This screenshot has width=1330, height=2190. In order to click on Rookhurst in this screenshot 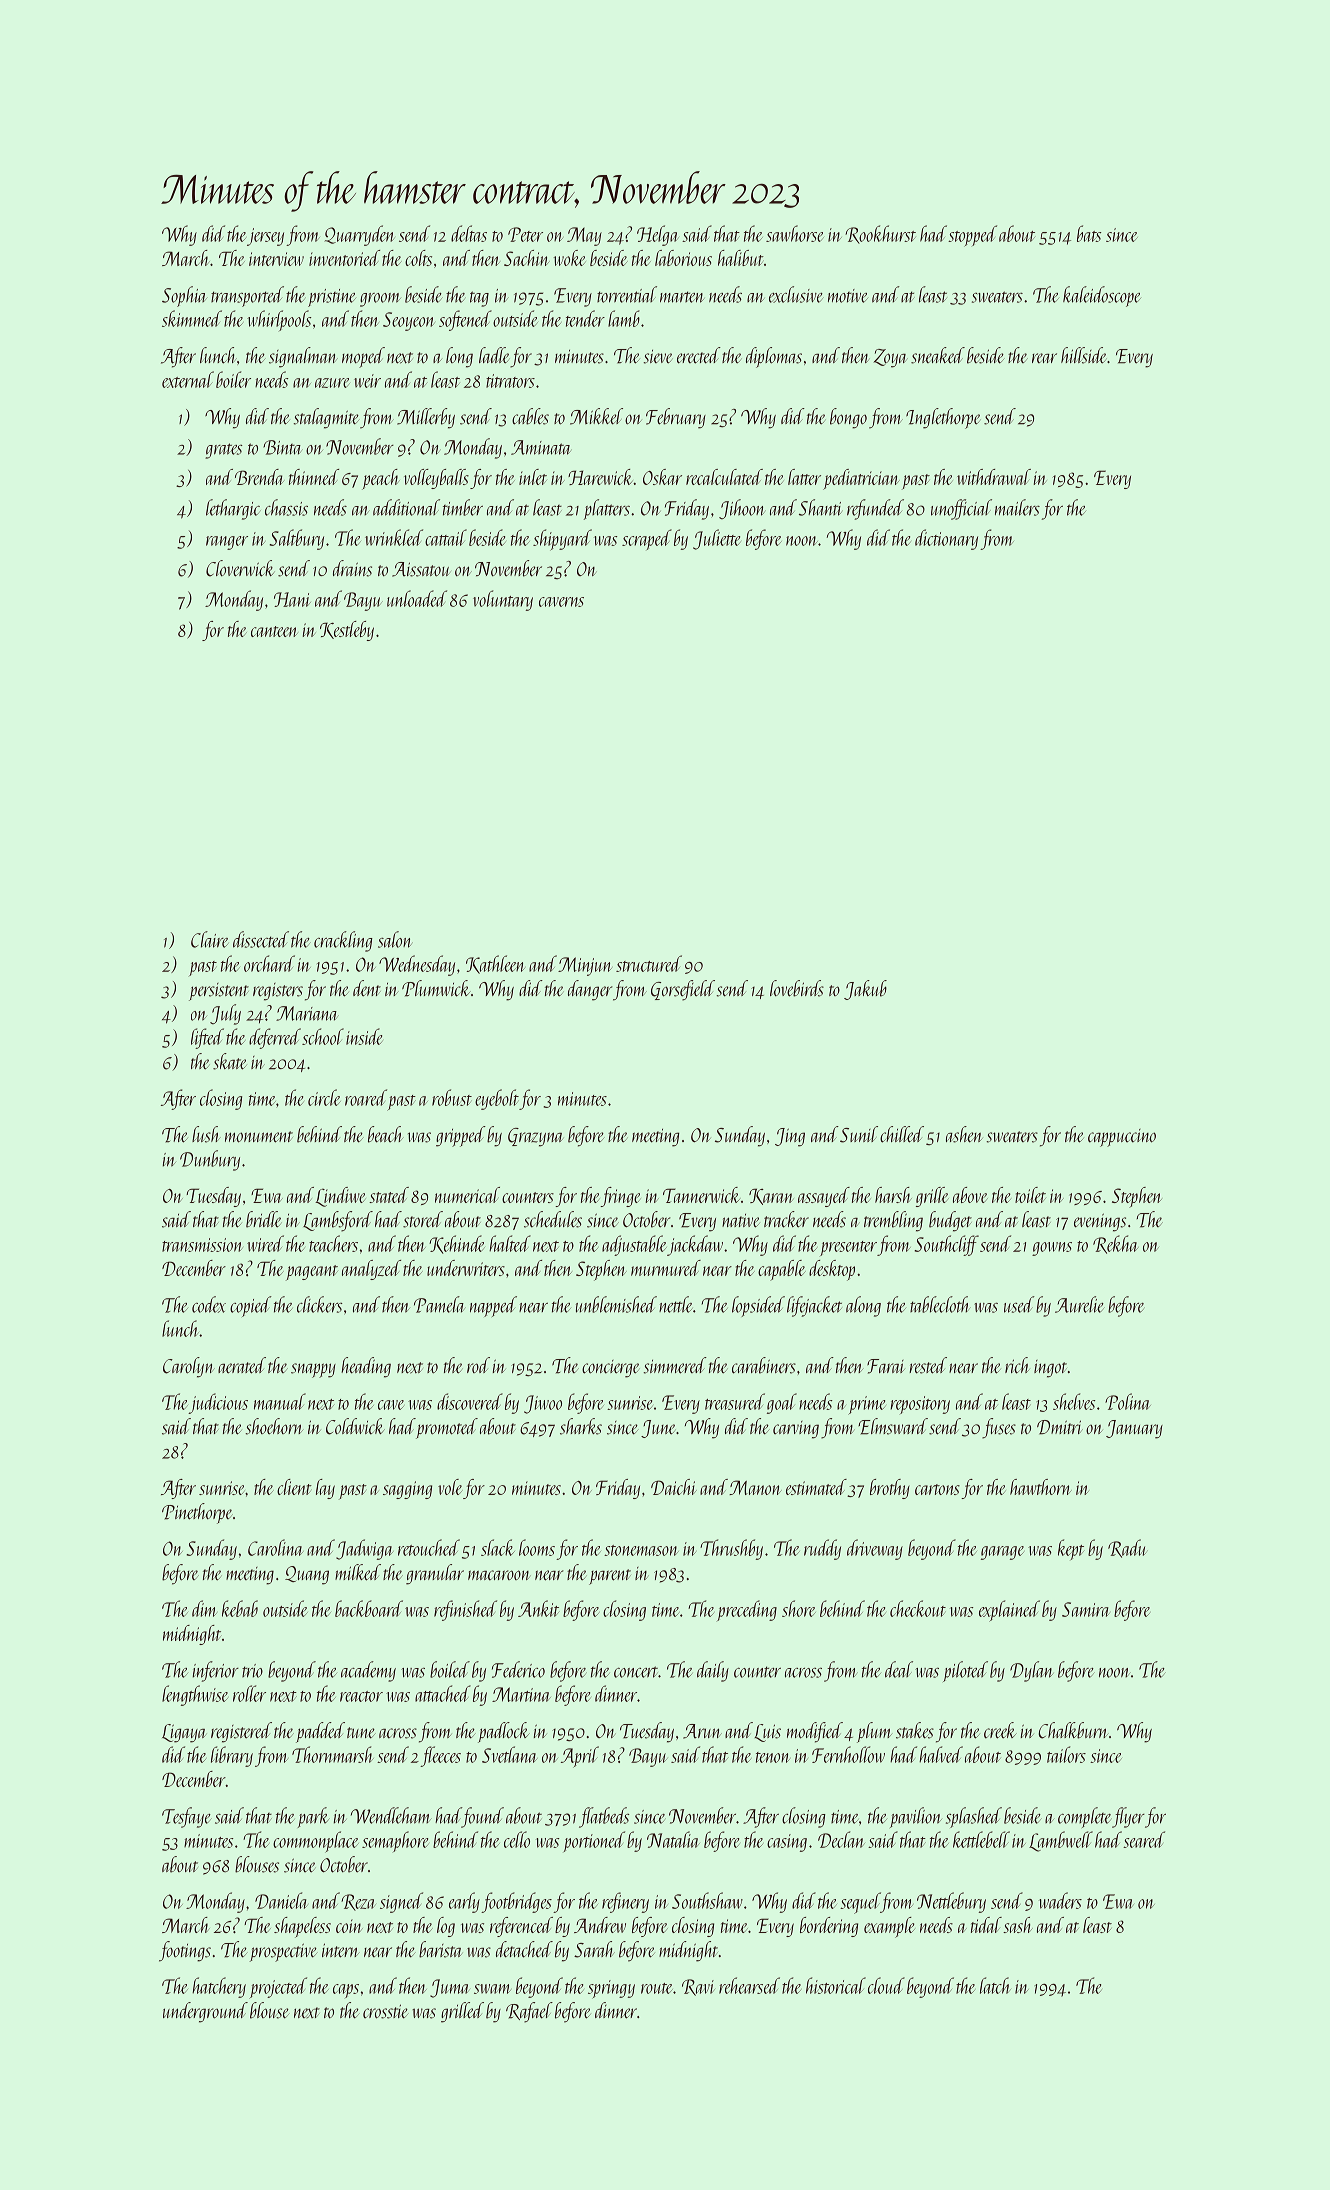, I will do `click(880, 234)`.
